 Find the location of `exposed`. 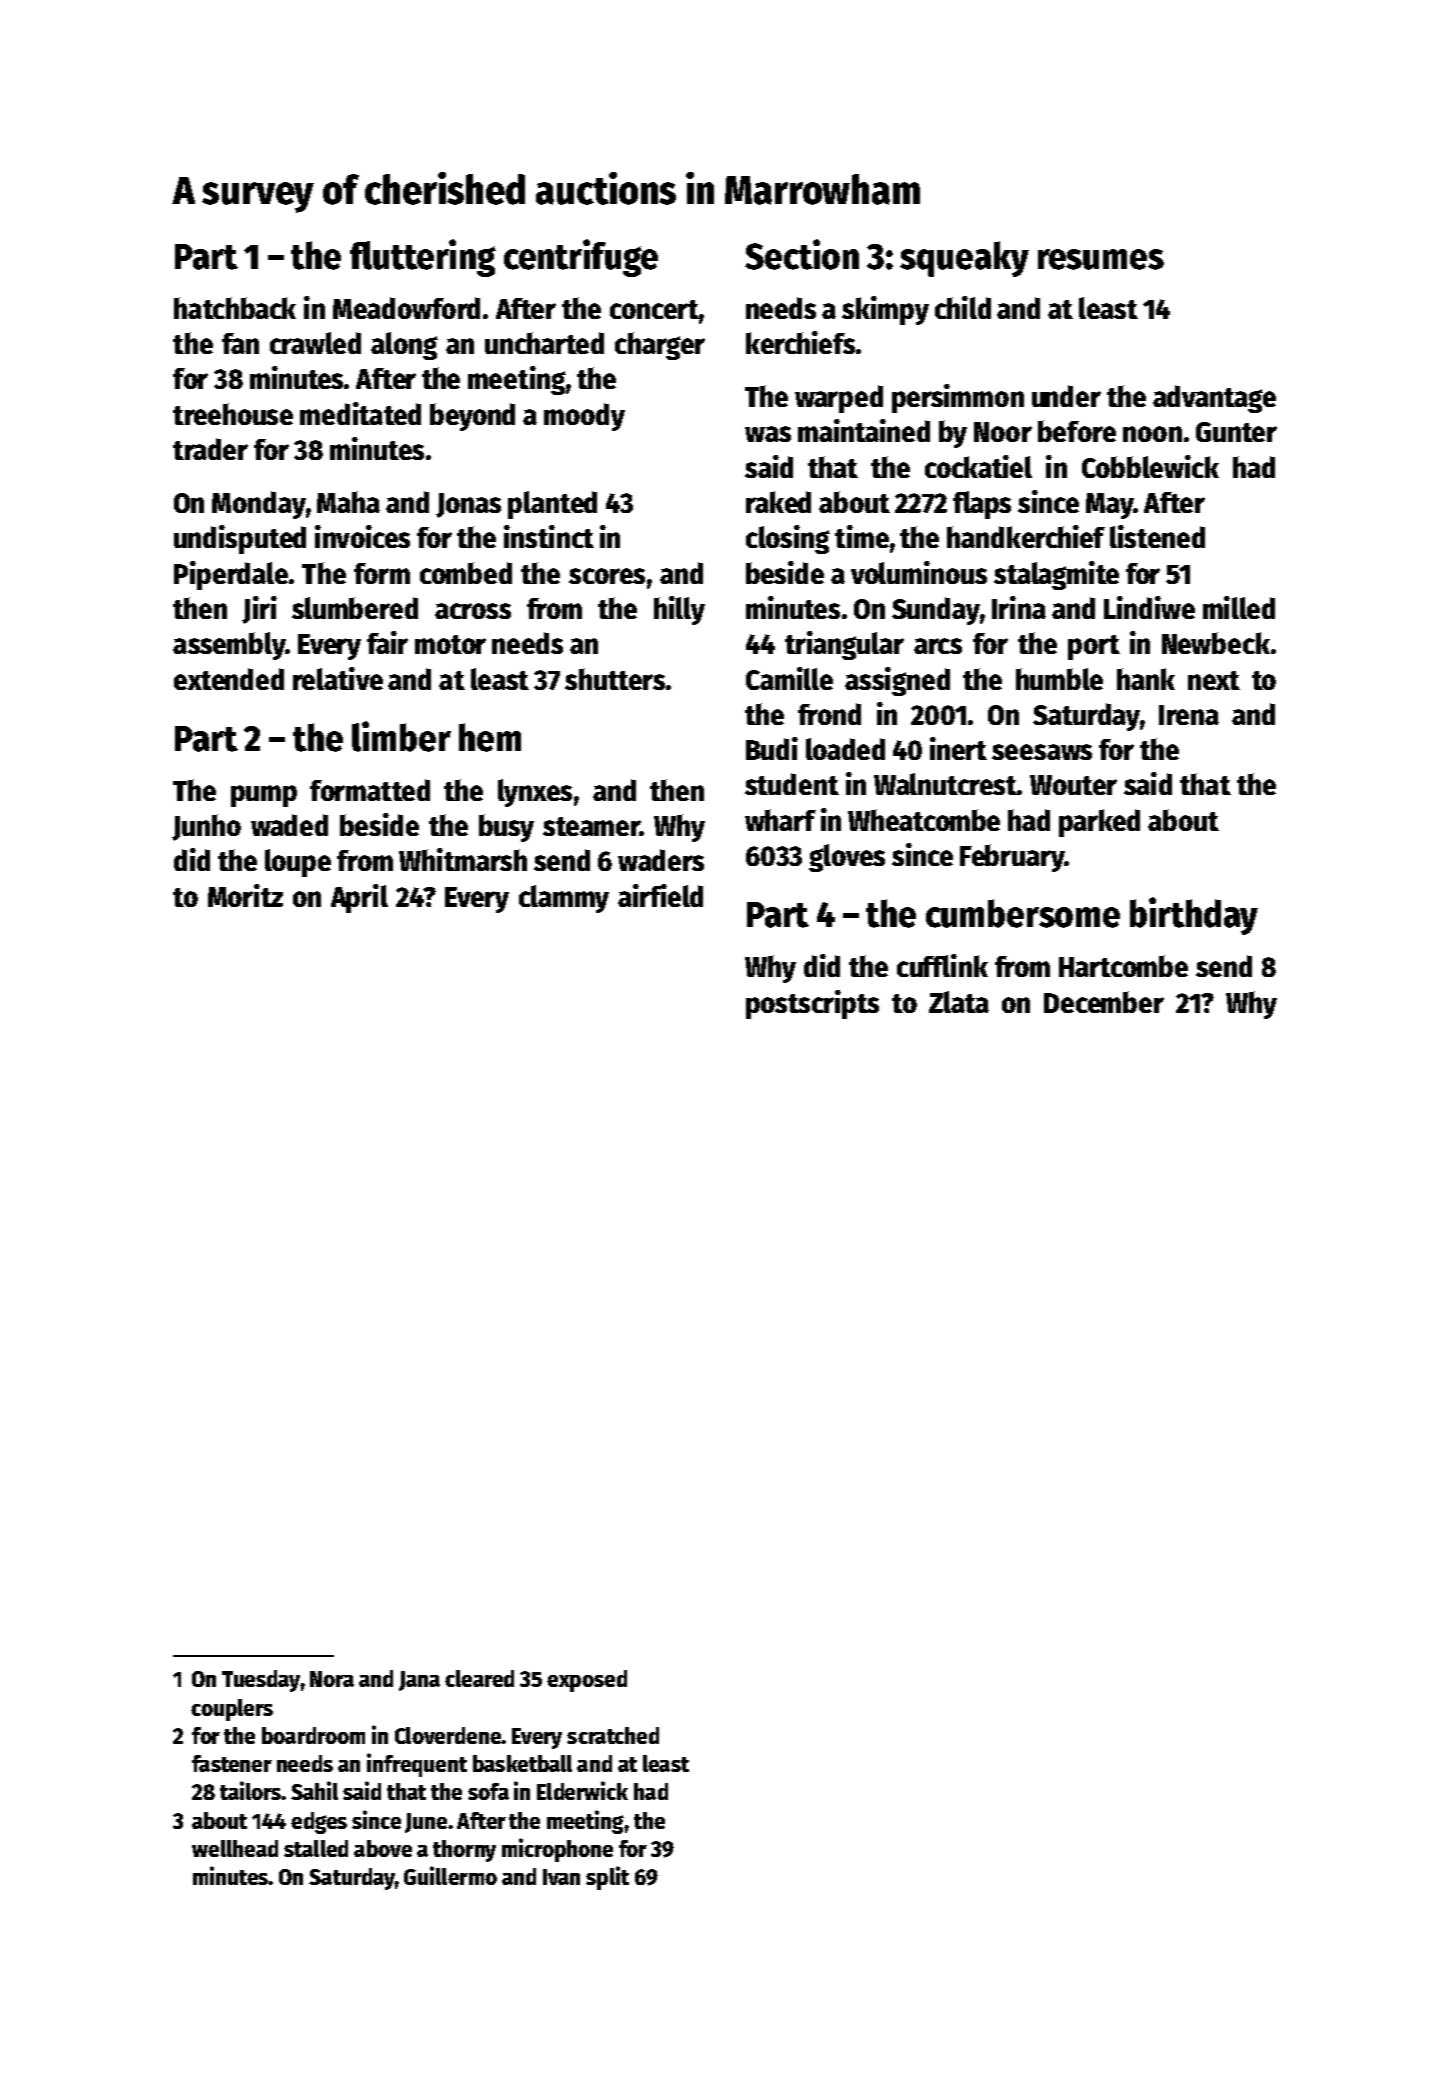

exposed is located at coordinates (587, 1681).
